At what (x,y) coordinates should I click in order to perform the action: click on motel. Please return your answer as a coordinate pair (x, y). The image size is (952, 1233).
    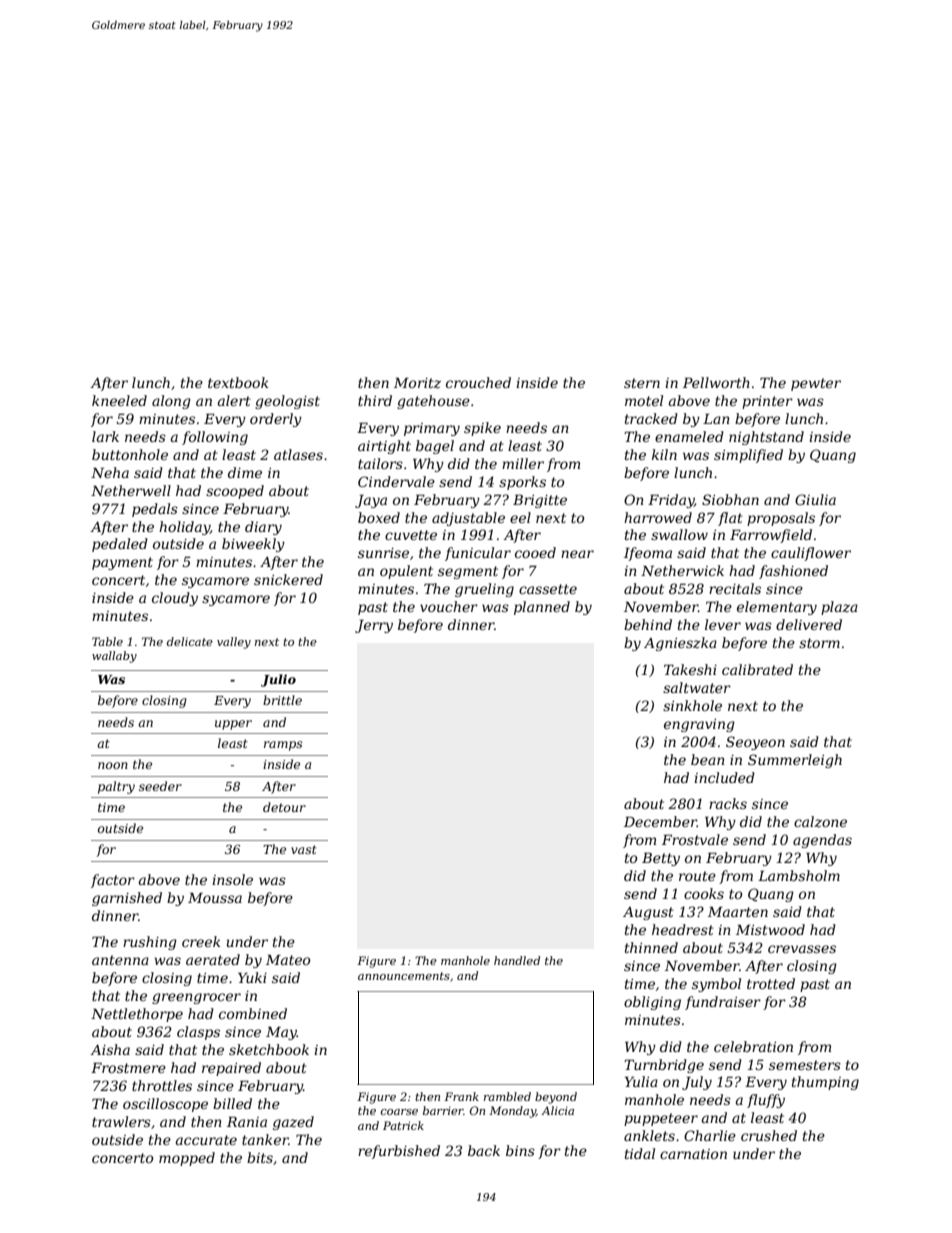
    Looking at the image, I should click on (644, 400).
